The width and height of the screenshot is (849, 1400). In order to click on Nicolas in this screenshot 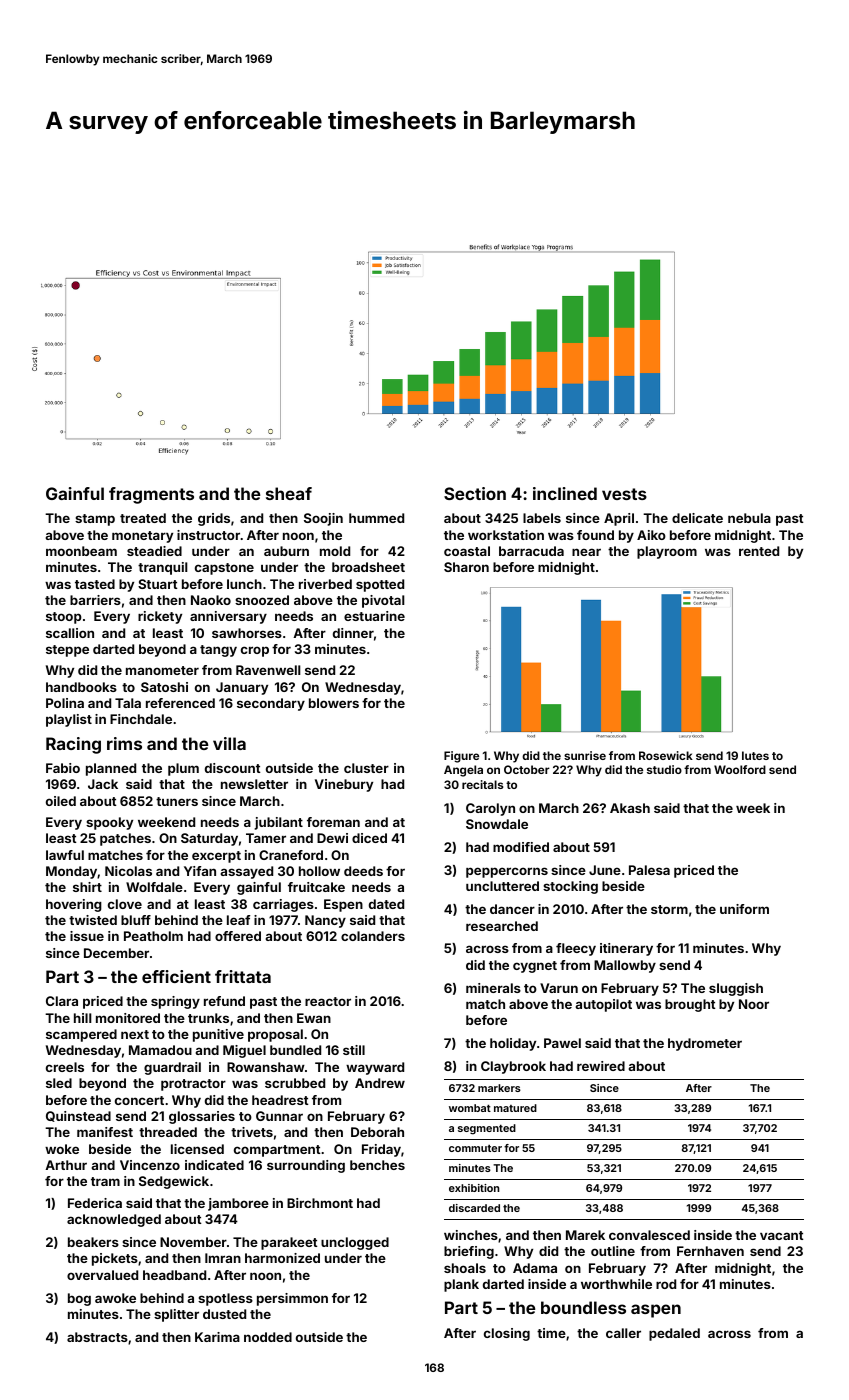, I will do `click(128, 871)`.
